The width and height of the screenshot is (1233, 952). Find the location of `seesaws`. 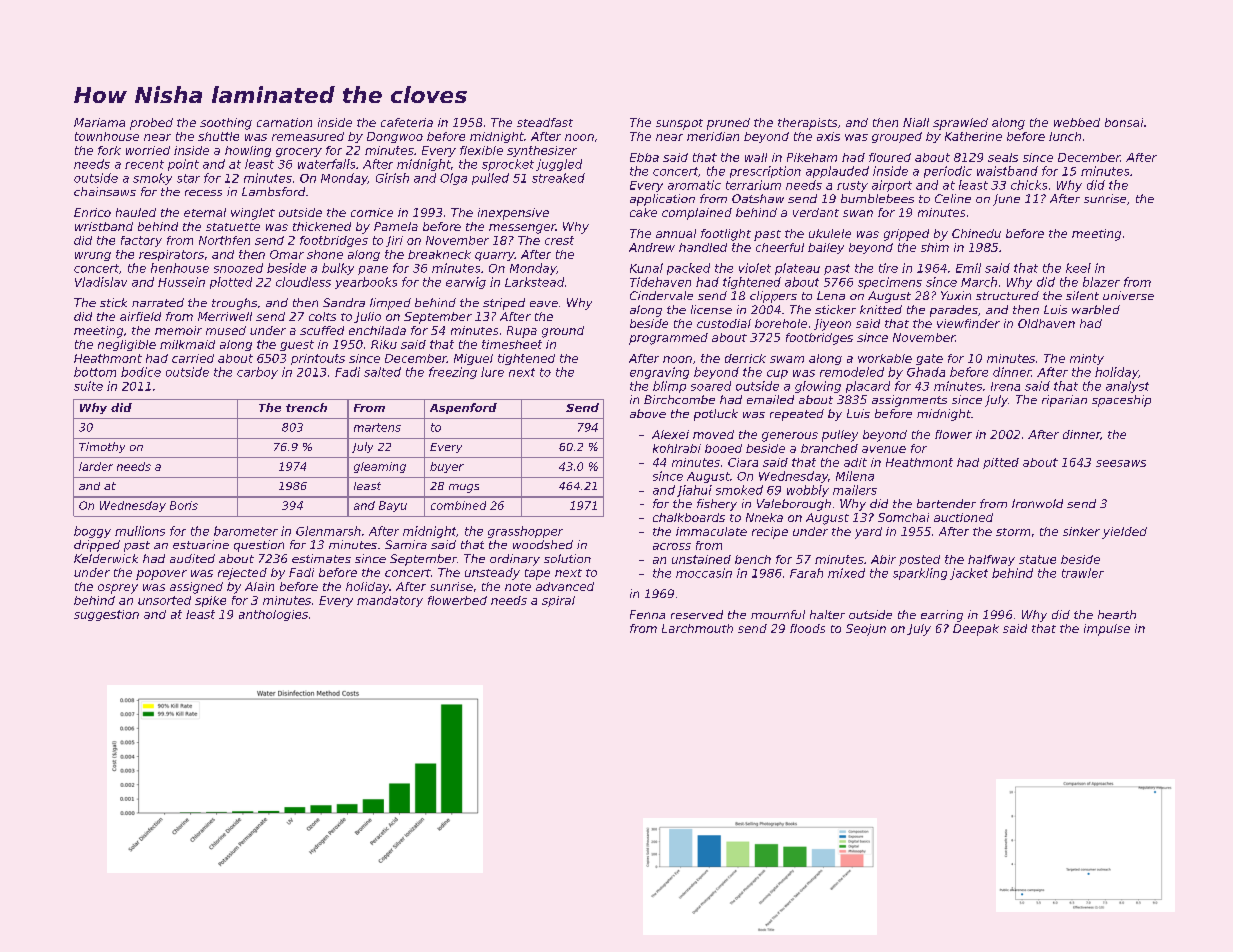

seesaws is located at coordinates (1121, 463).
